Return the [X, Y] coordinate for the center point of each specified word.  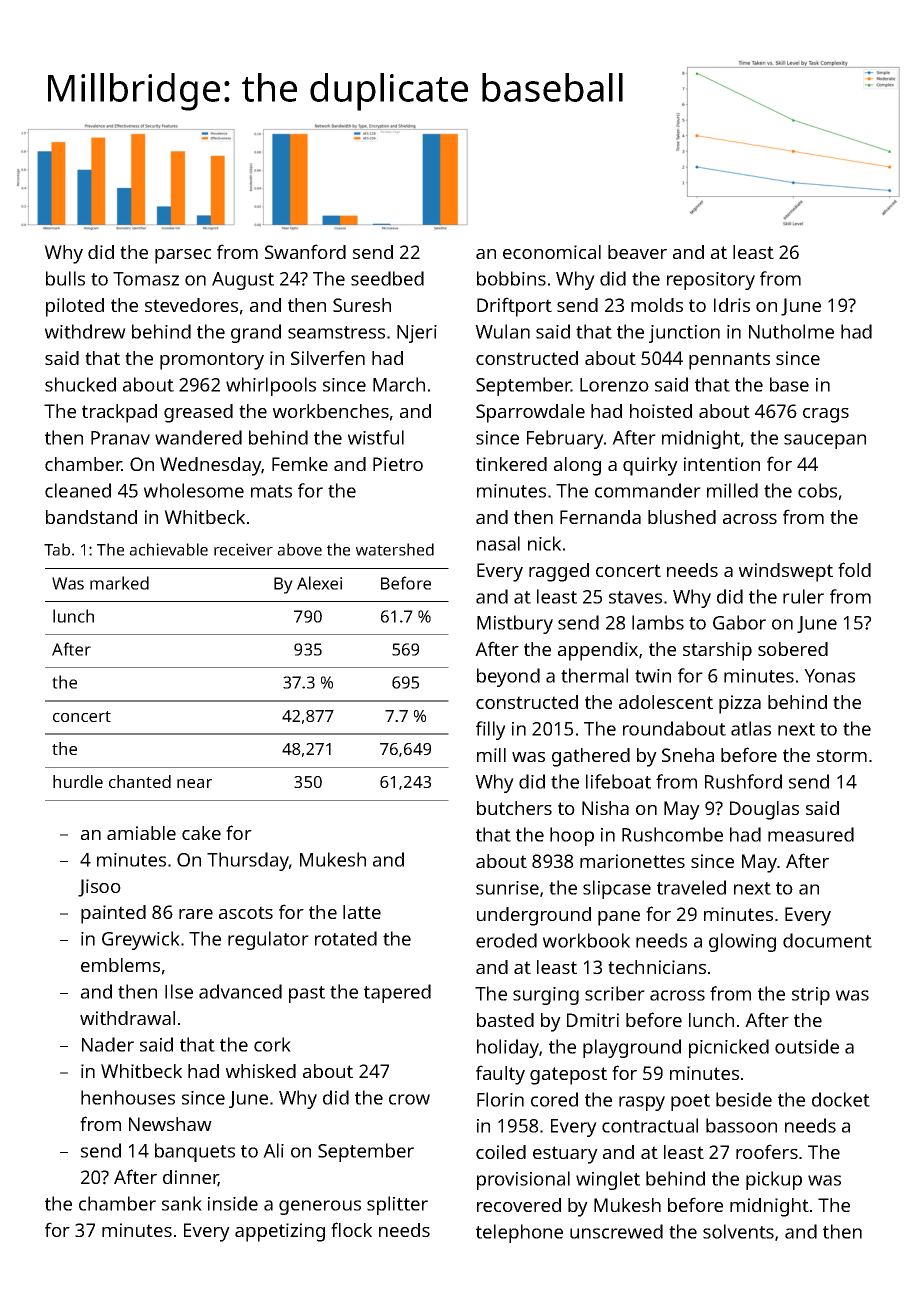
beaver [637, 252]
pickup [774, 1180]
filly [491, 730]
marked [119, 583]
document [827, 940]
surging [546, 996]
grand [256, 333]
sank [182, 1203]
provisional [523, 1180]
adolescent [666, 702]
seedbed [387, 278]
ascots [246, 912]
